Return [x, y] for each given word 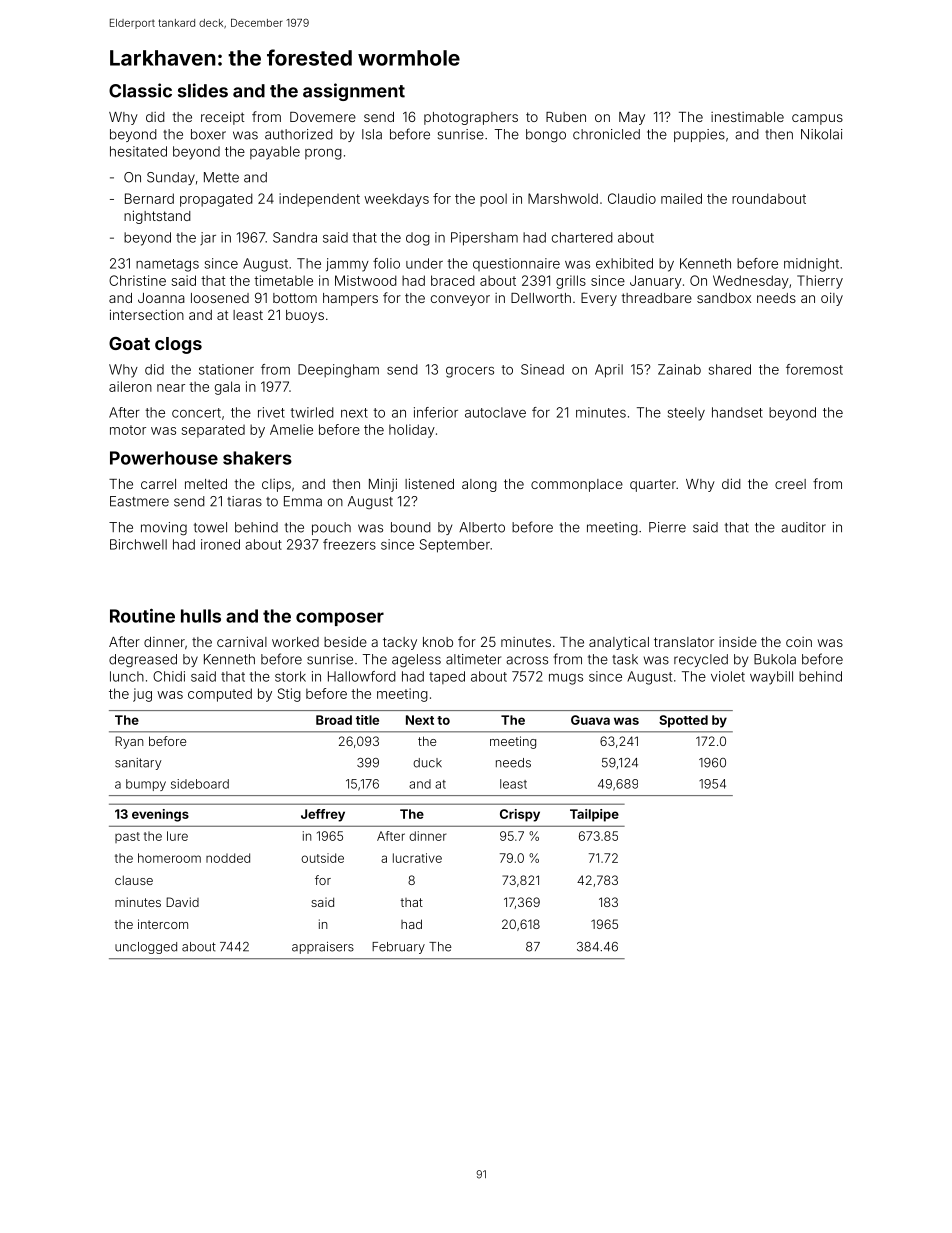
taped [447, 677]
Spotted [683, 721]
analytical [619, 643]
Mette [221, 177]
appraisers [323, 948]
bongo [546, 136]
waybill [771, 678]
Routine [142, 616]
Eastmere [139, 501]
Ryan [129, 742]
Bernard [149, 198]
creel [790, 484]
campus [817, 119]
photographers [471, 118]
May [632, 118]
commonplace [577, 485]
